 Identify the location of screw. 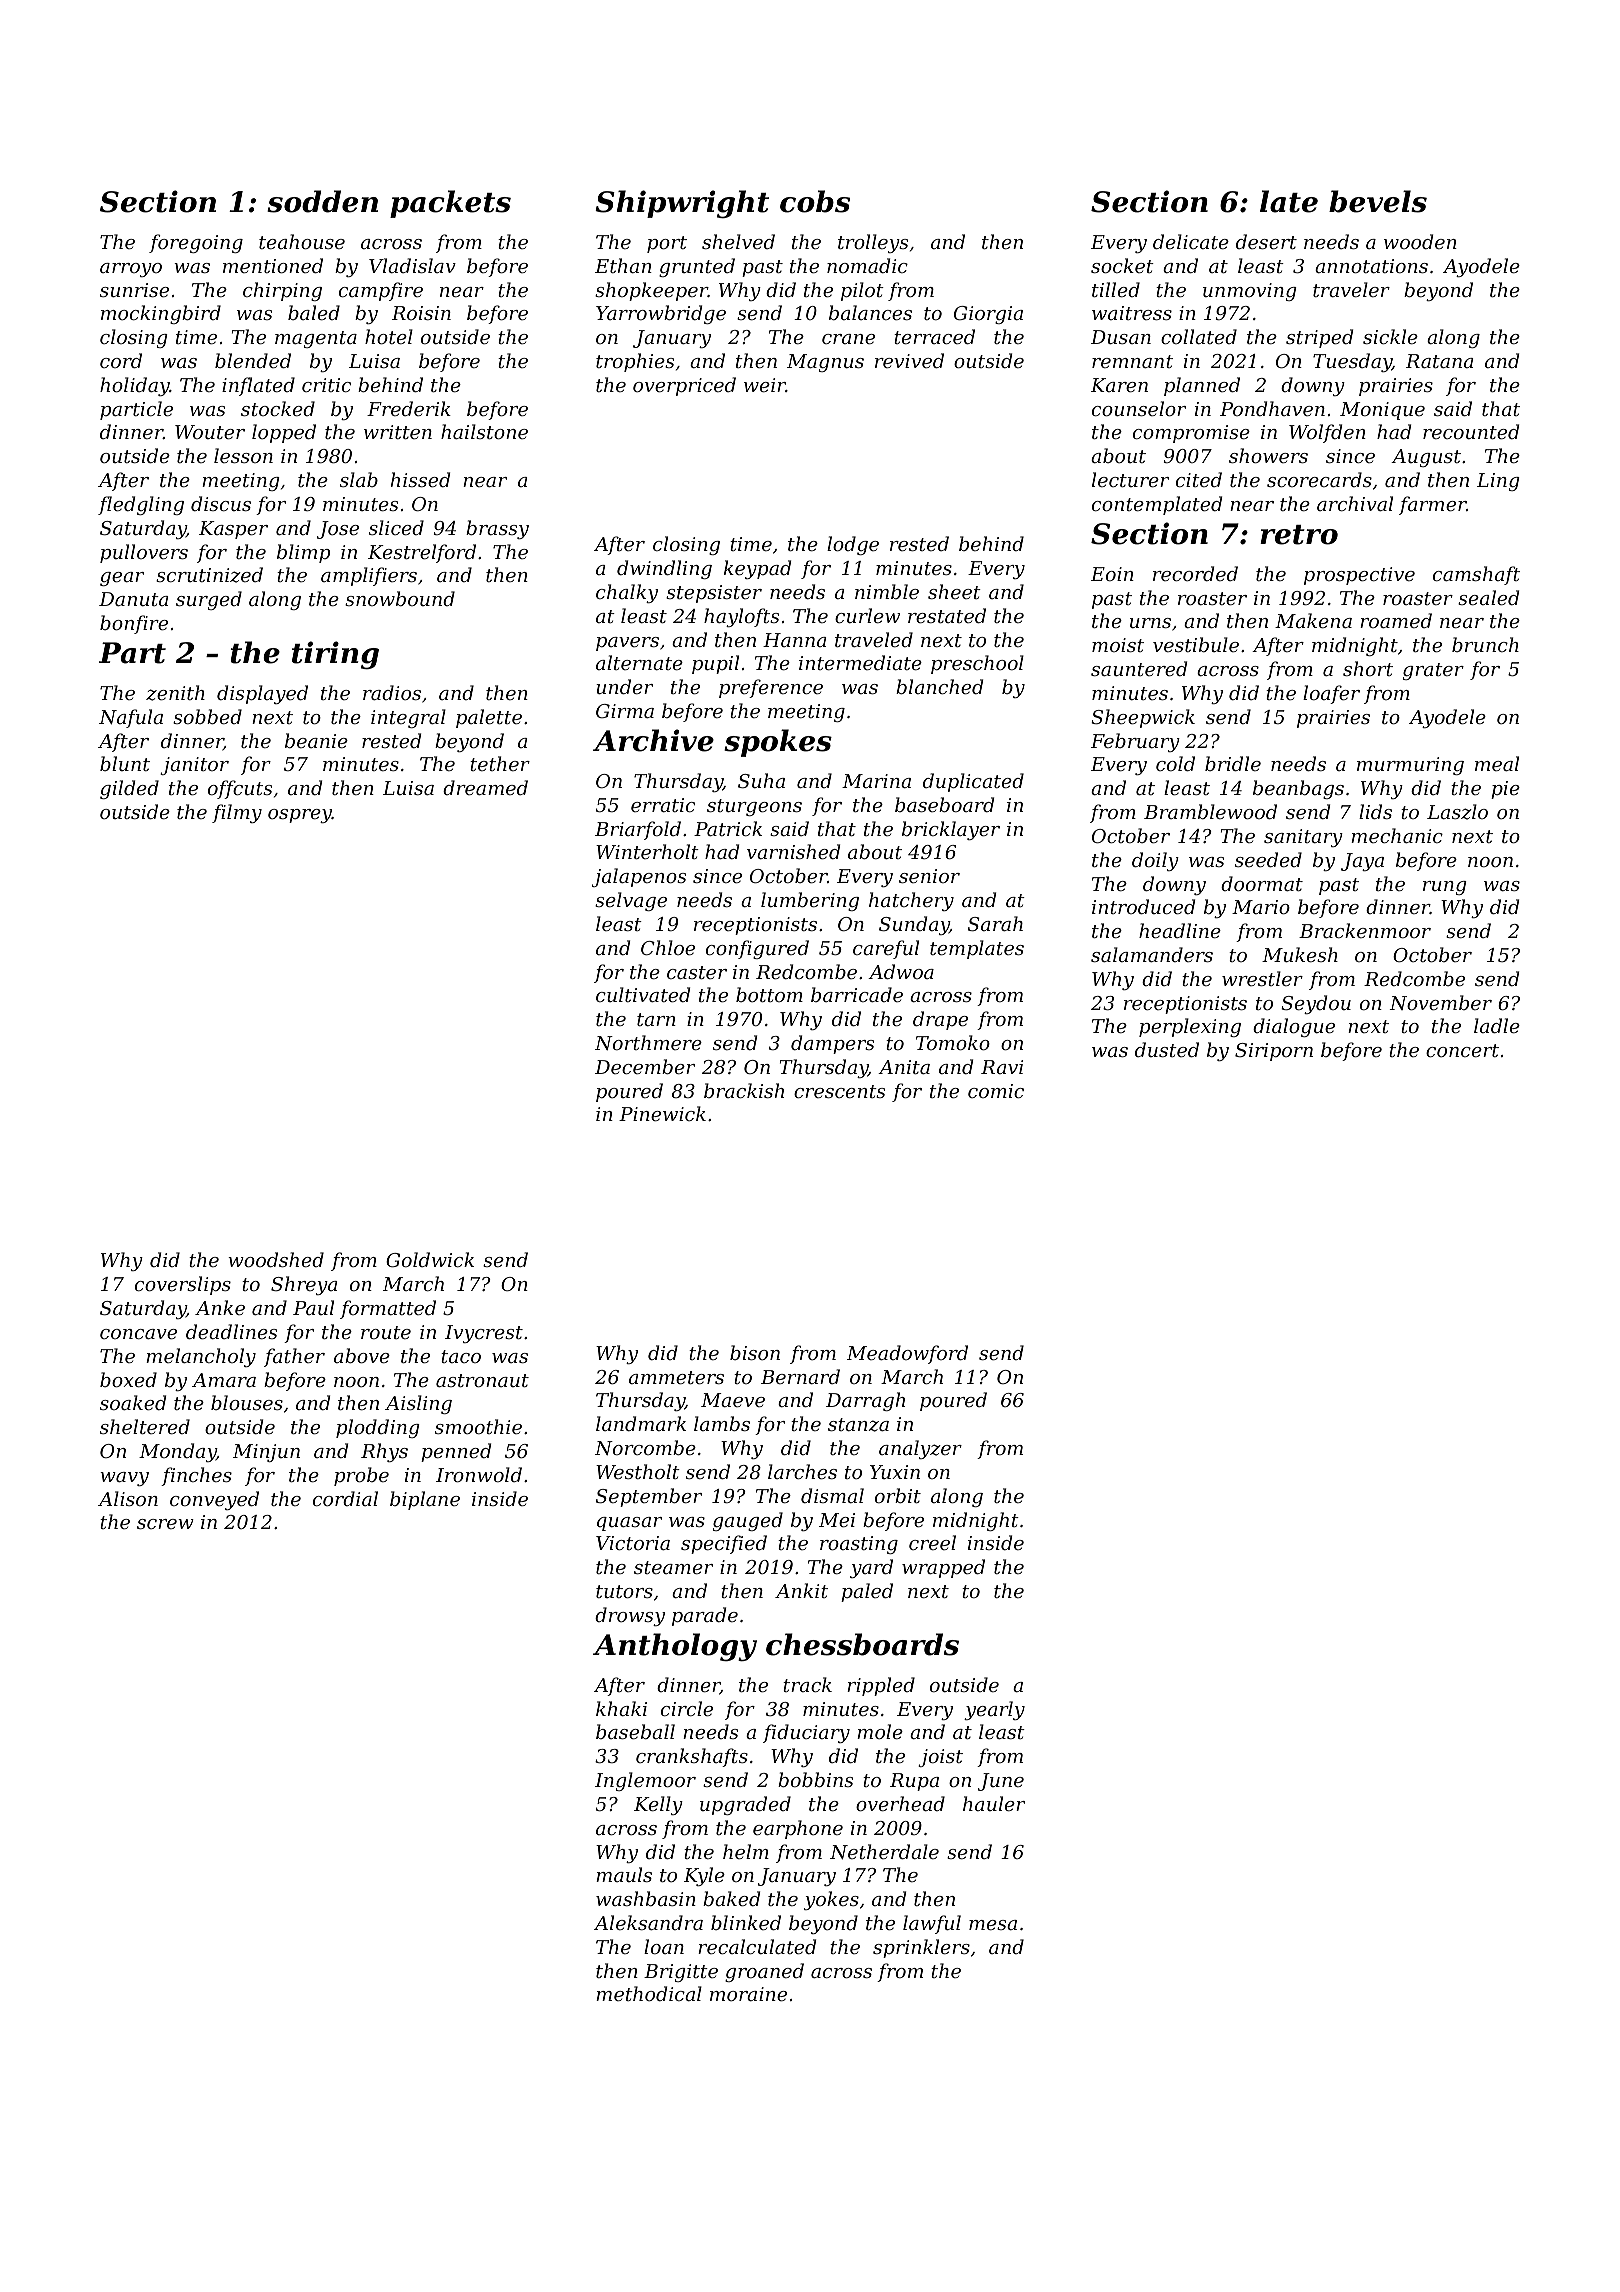
(165, 1524).
